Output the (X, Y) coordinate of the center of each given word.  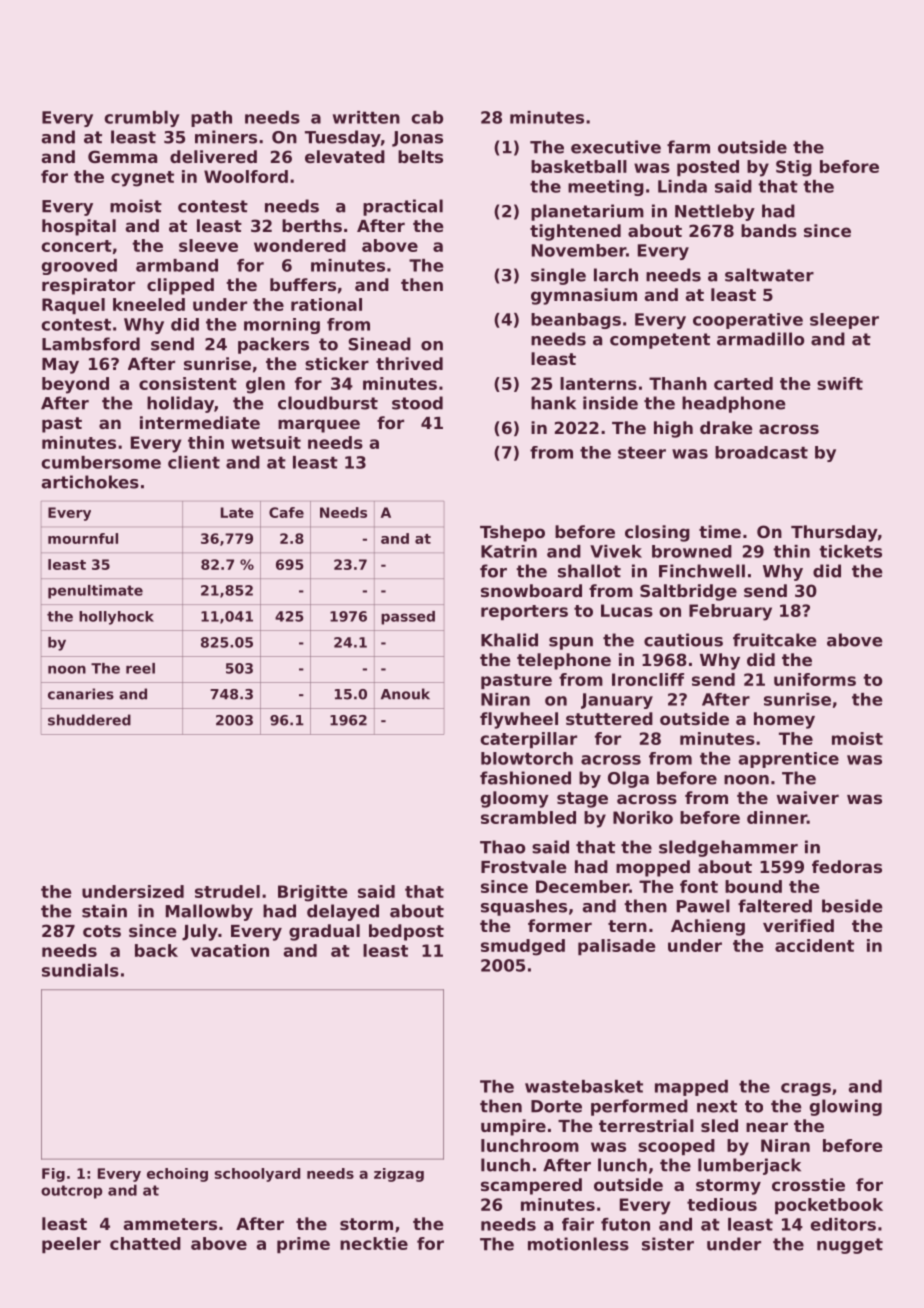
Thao (502, 847)
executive (616, 147)
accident (814, 945)
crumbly (142, 119)
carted (743, 383)
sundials (80, 970)
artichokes (90, 482)
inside (610, 403)
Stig (794, 168)
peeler (71, 1245)
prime (303, 1245)
